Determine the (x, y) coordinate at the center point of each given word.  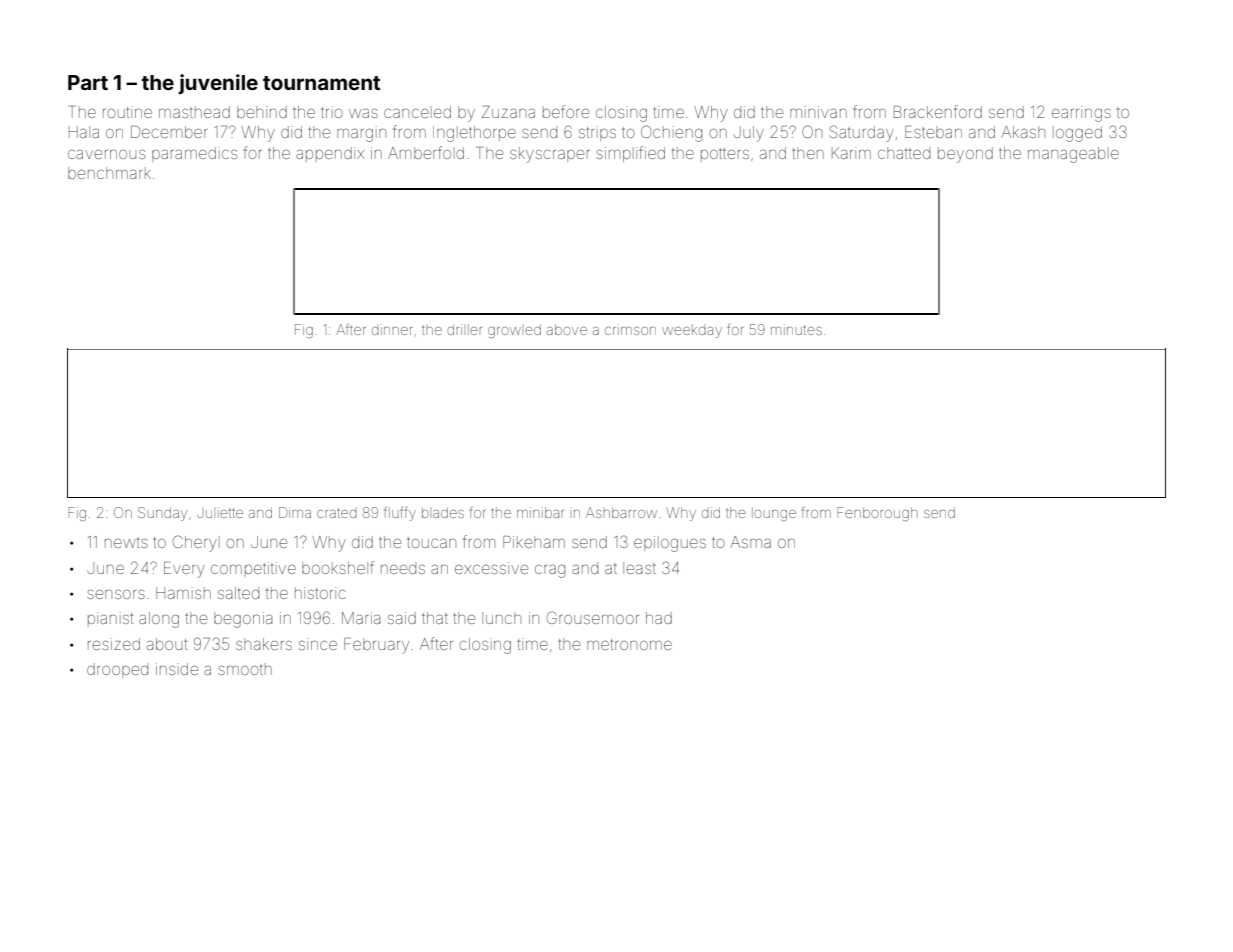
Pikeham (534, 542)
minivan (818, 112)
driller (464, 329)
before (566, 111)
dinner (392, 329)
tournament (321, 83)
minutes (796, 329)
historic (320, 593)
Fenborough (877, 514)
